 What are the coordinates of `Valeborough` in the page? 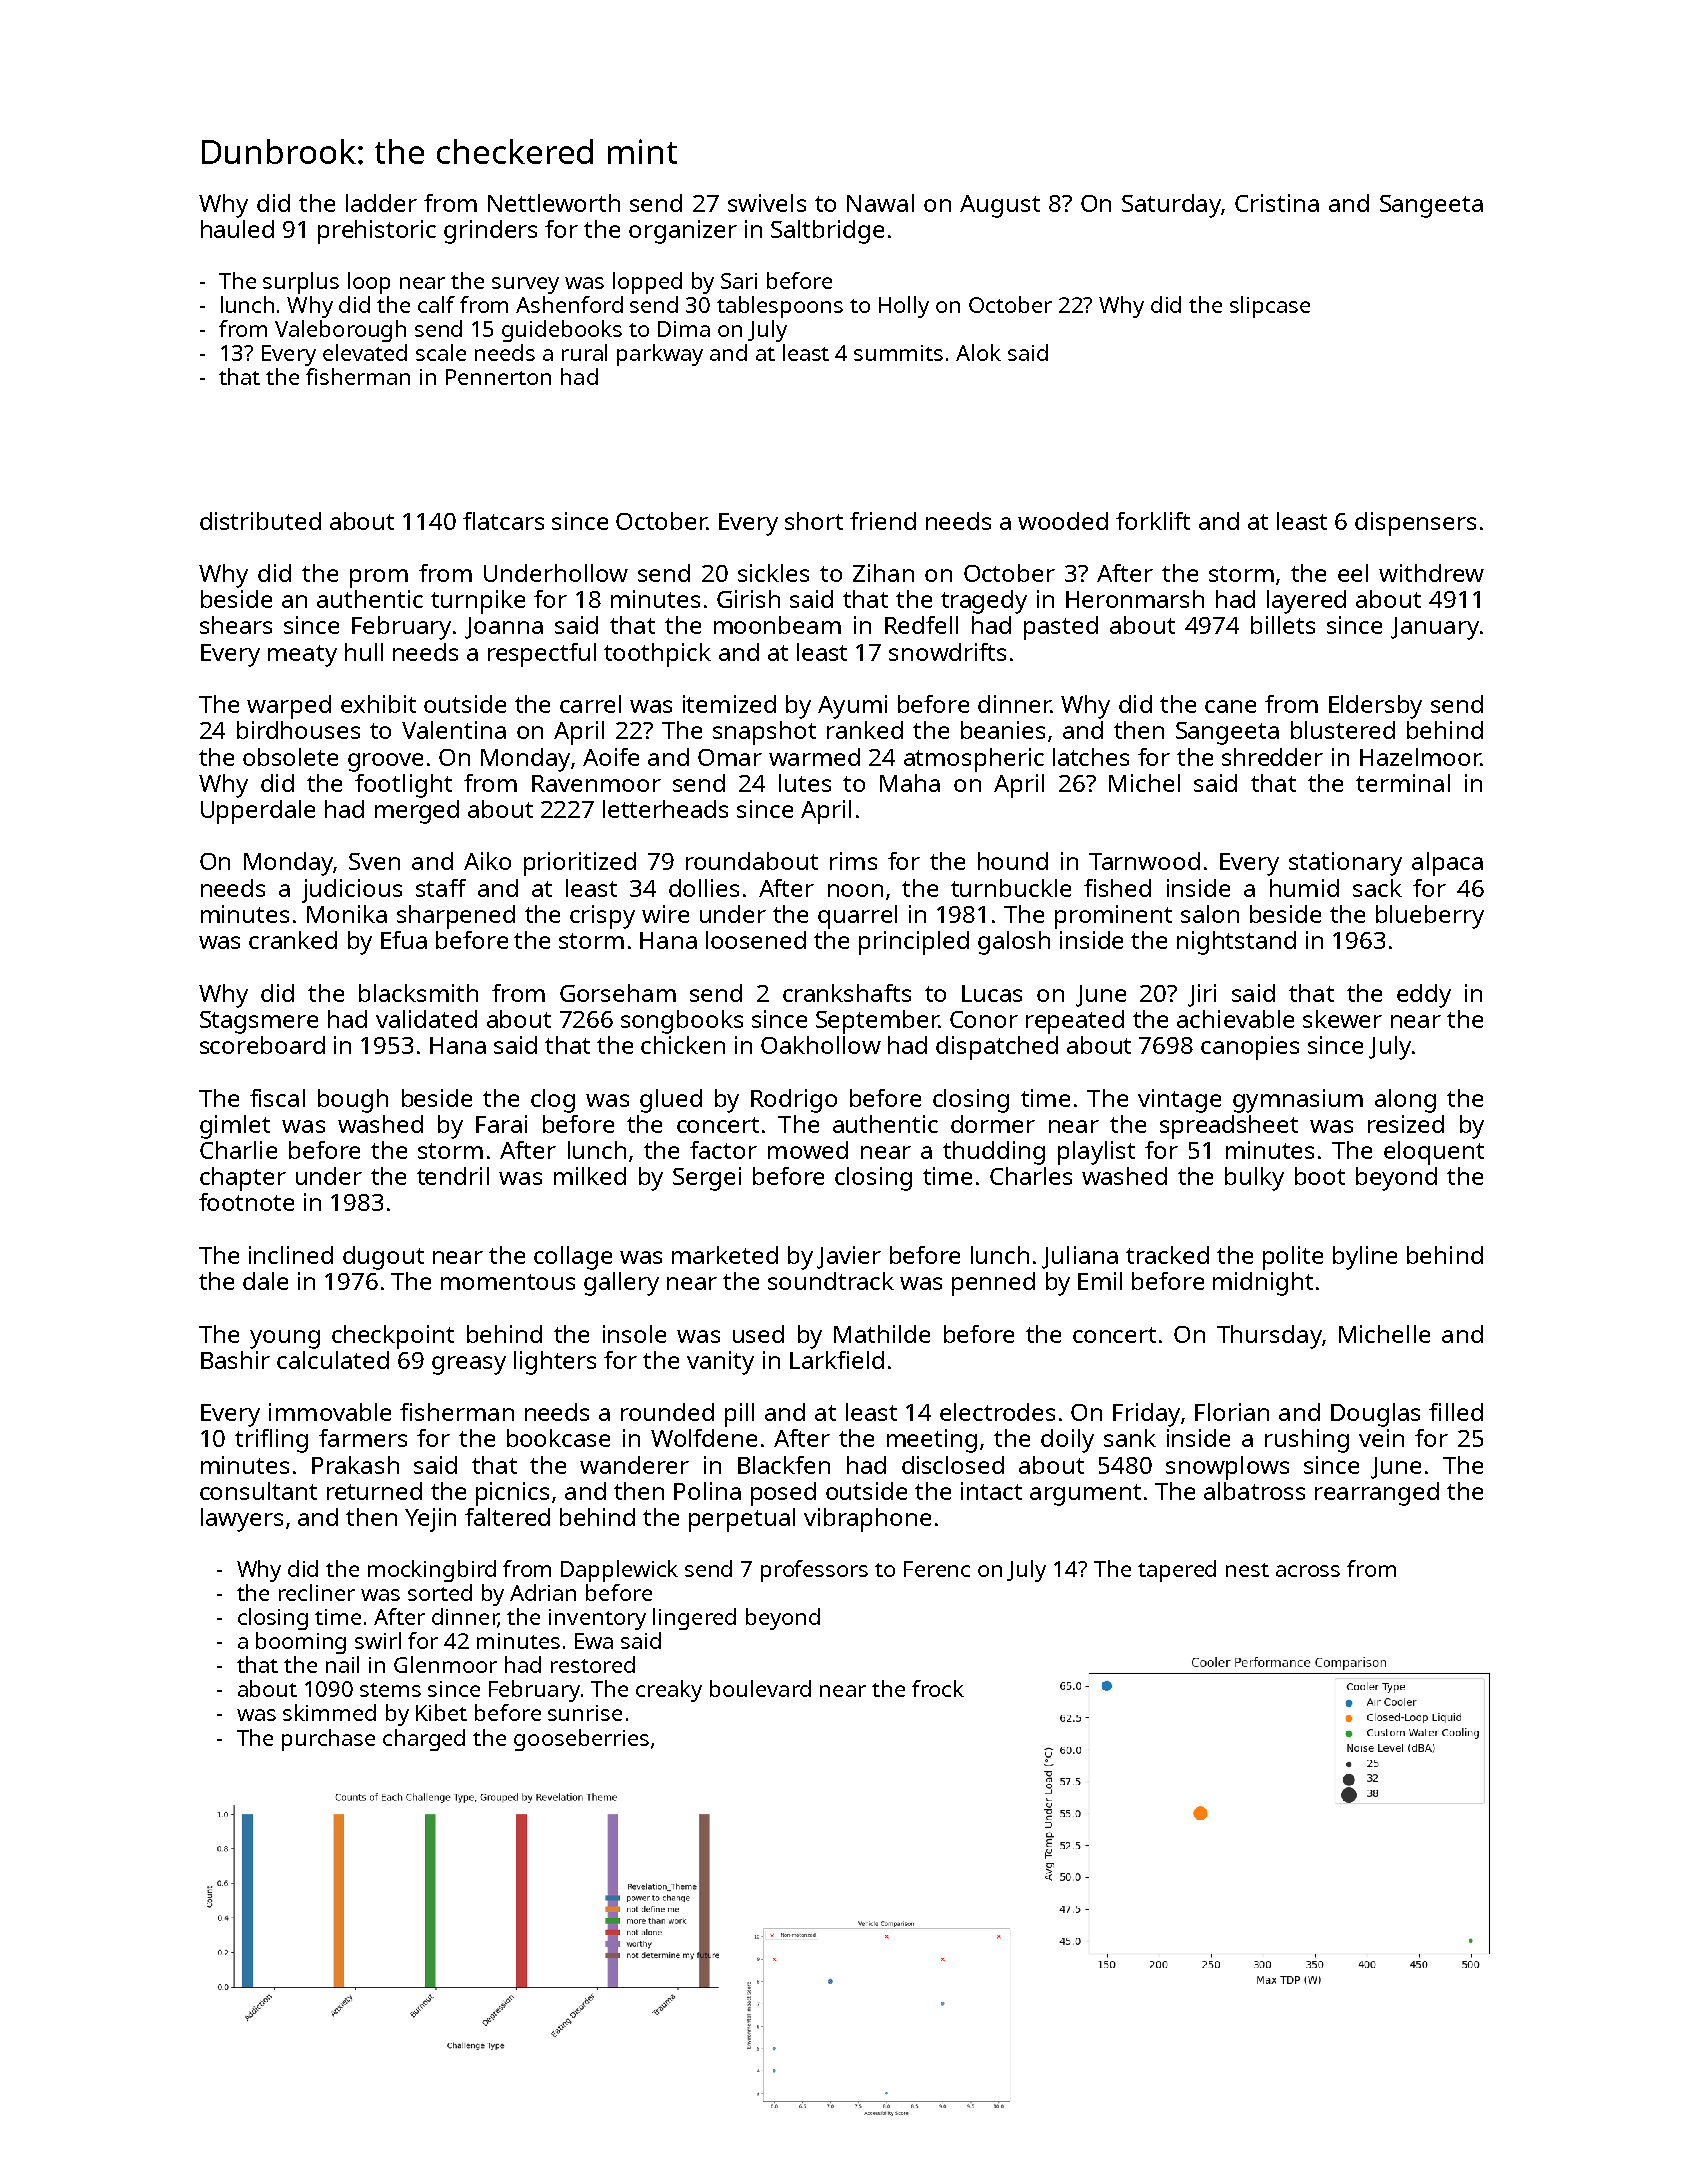 It's located at (340, 331).
